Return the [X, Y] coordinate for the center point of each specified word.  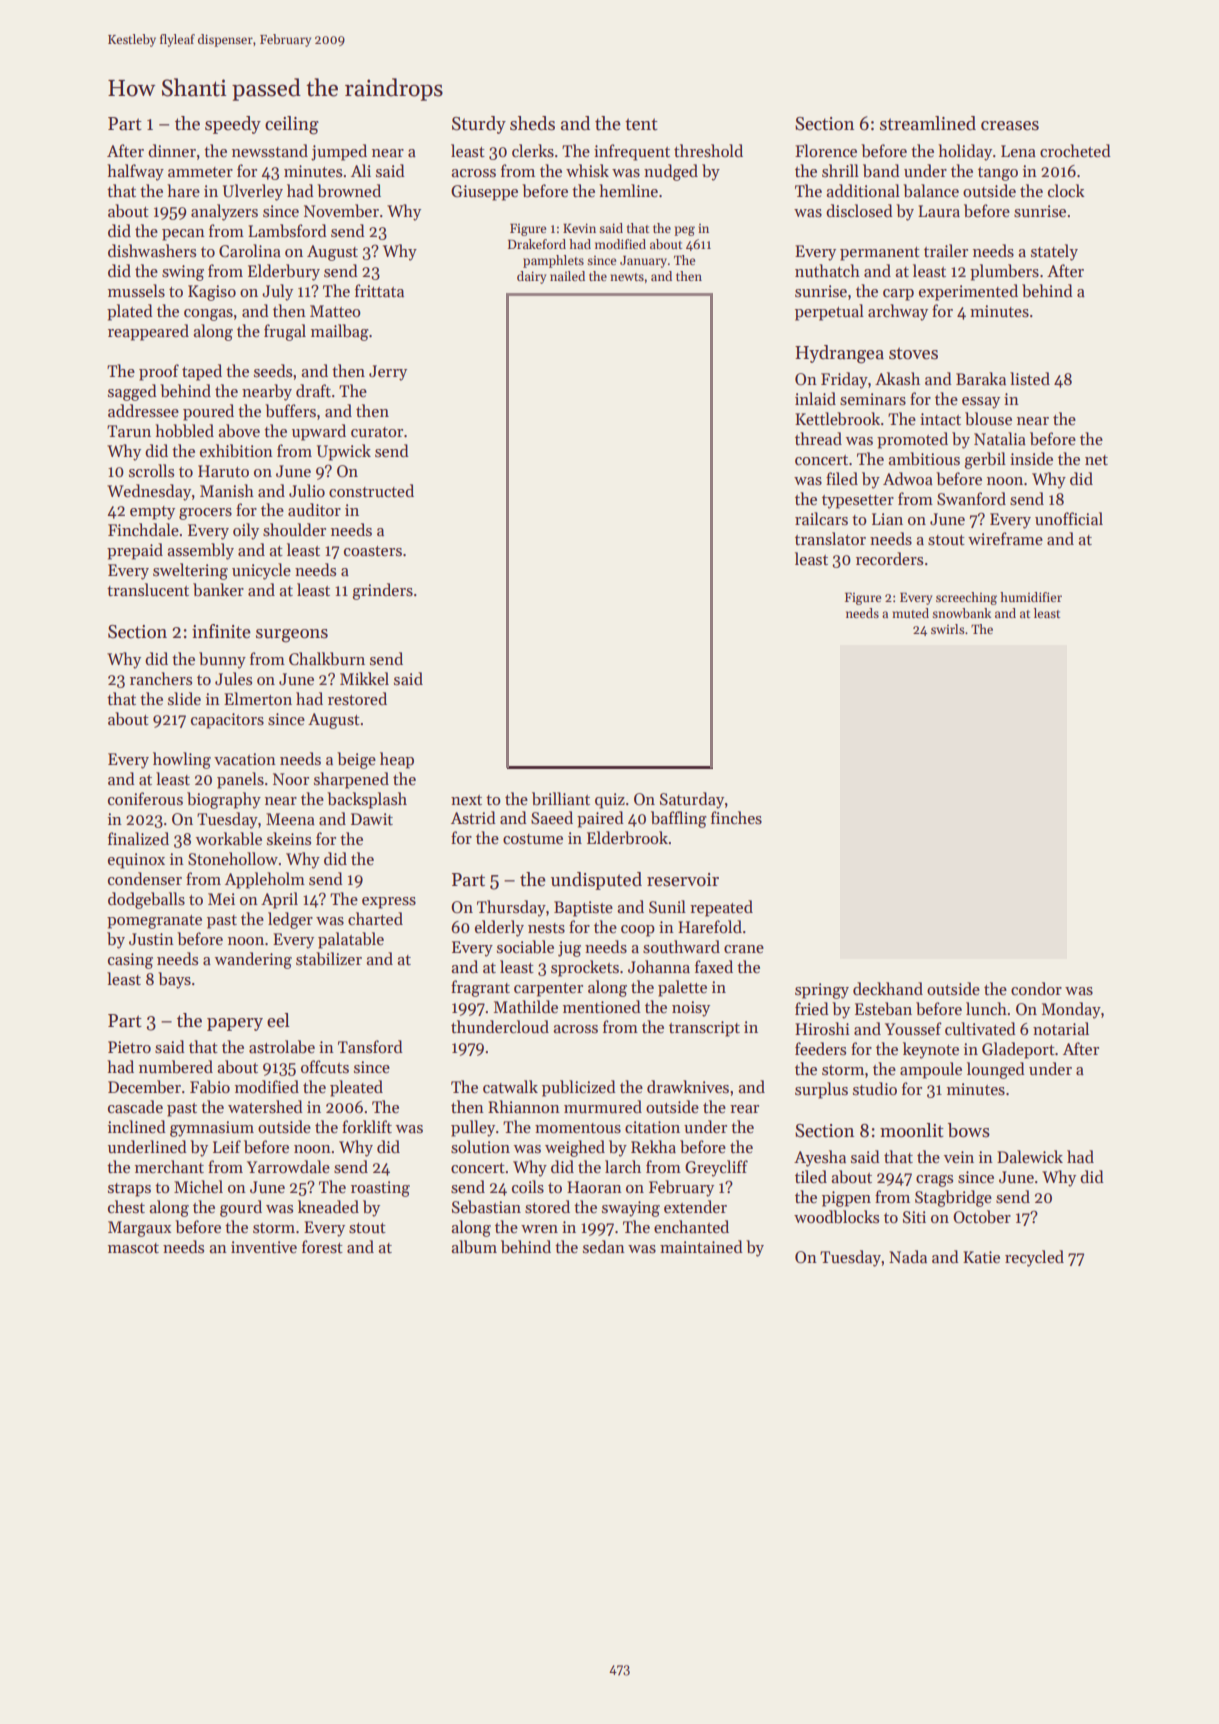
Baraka [981, 378]
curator [377, 432]
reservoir [683, 880]
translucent [148, 590]
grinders [382, 591]
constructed [371, 491]
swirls [947, 629]
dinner [172, 151]
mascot [133, 1248]
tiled [811, 1176]
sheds [532, 123]
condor [1036, 988]
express [389, 903]
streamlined [928, 123]
